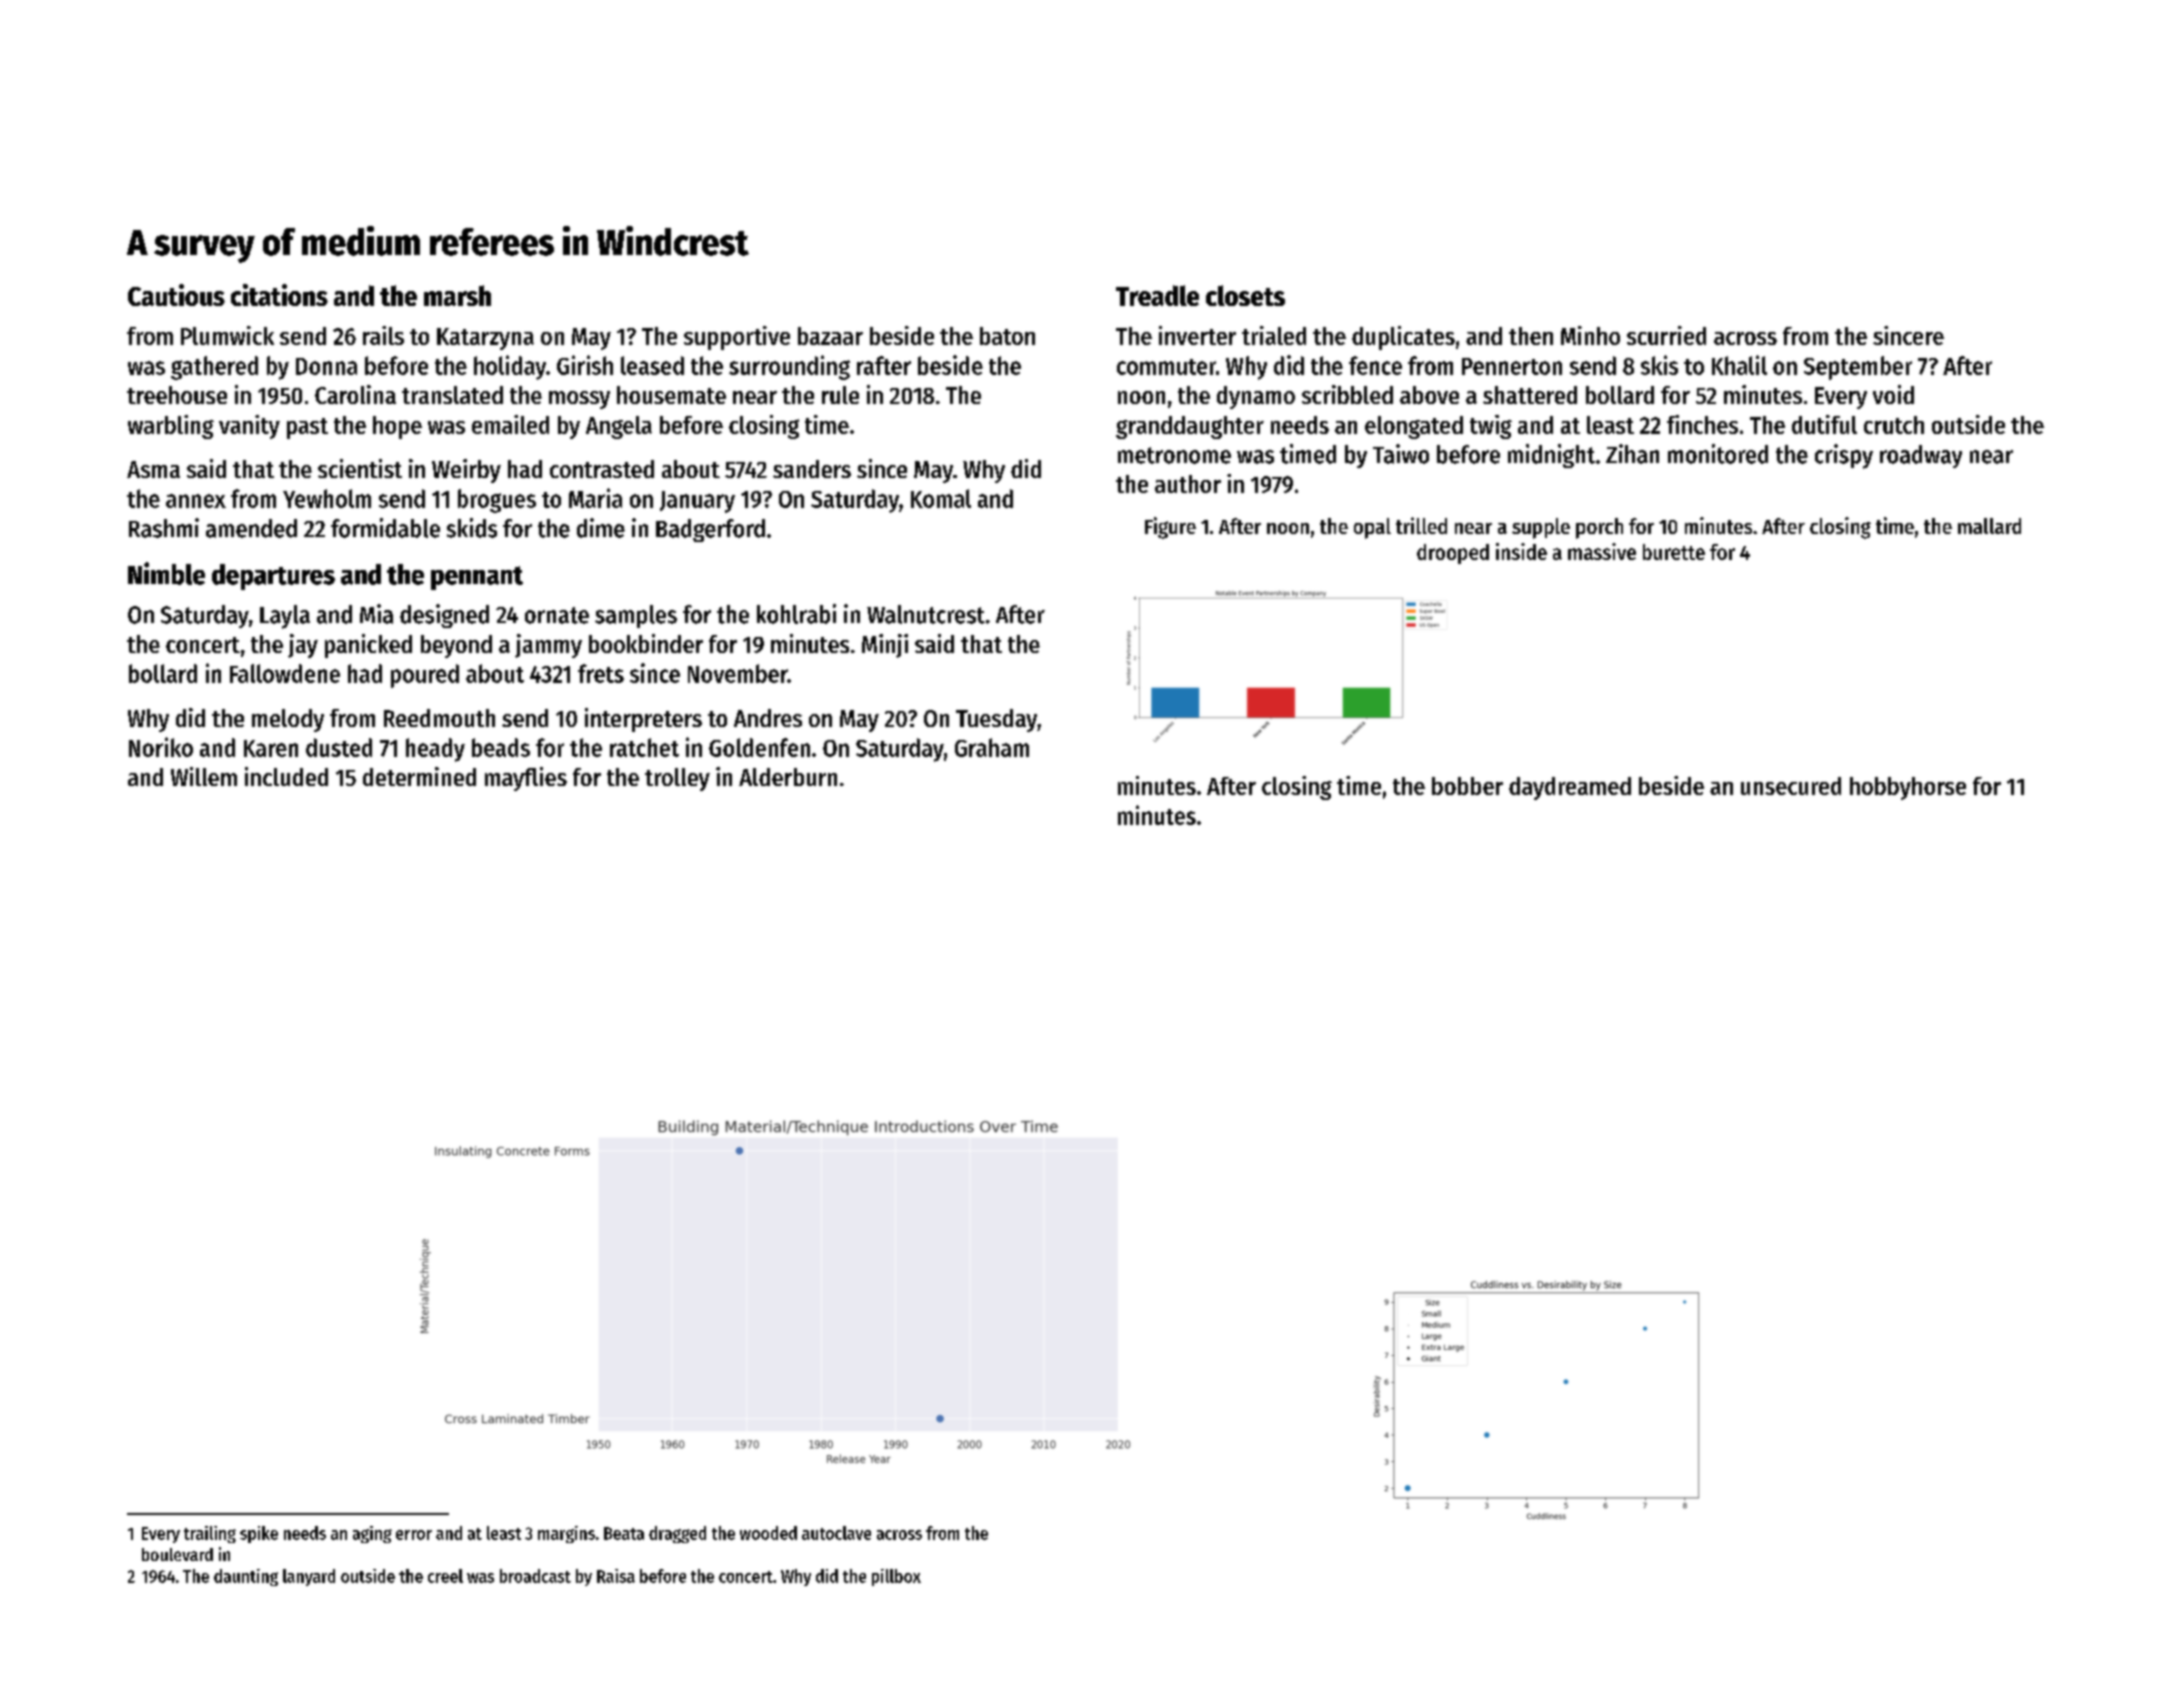 The width and height of the page is (2178, 1683). Describe the element at coordinates (445, 1576) in the page. I see `creel` at that location.
